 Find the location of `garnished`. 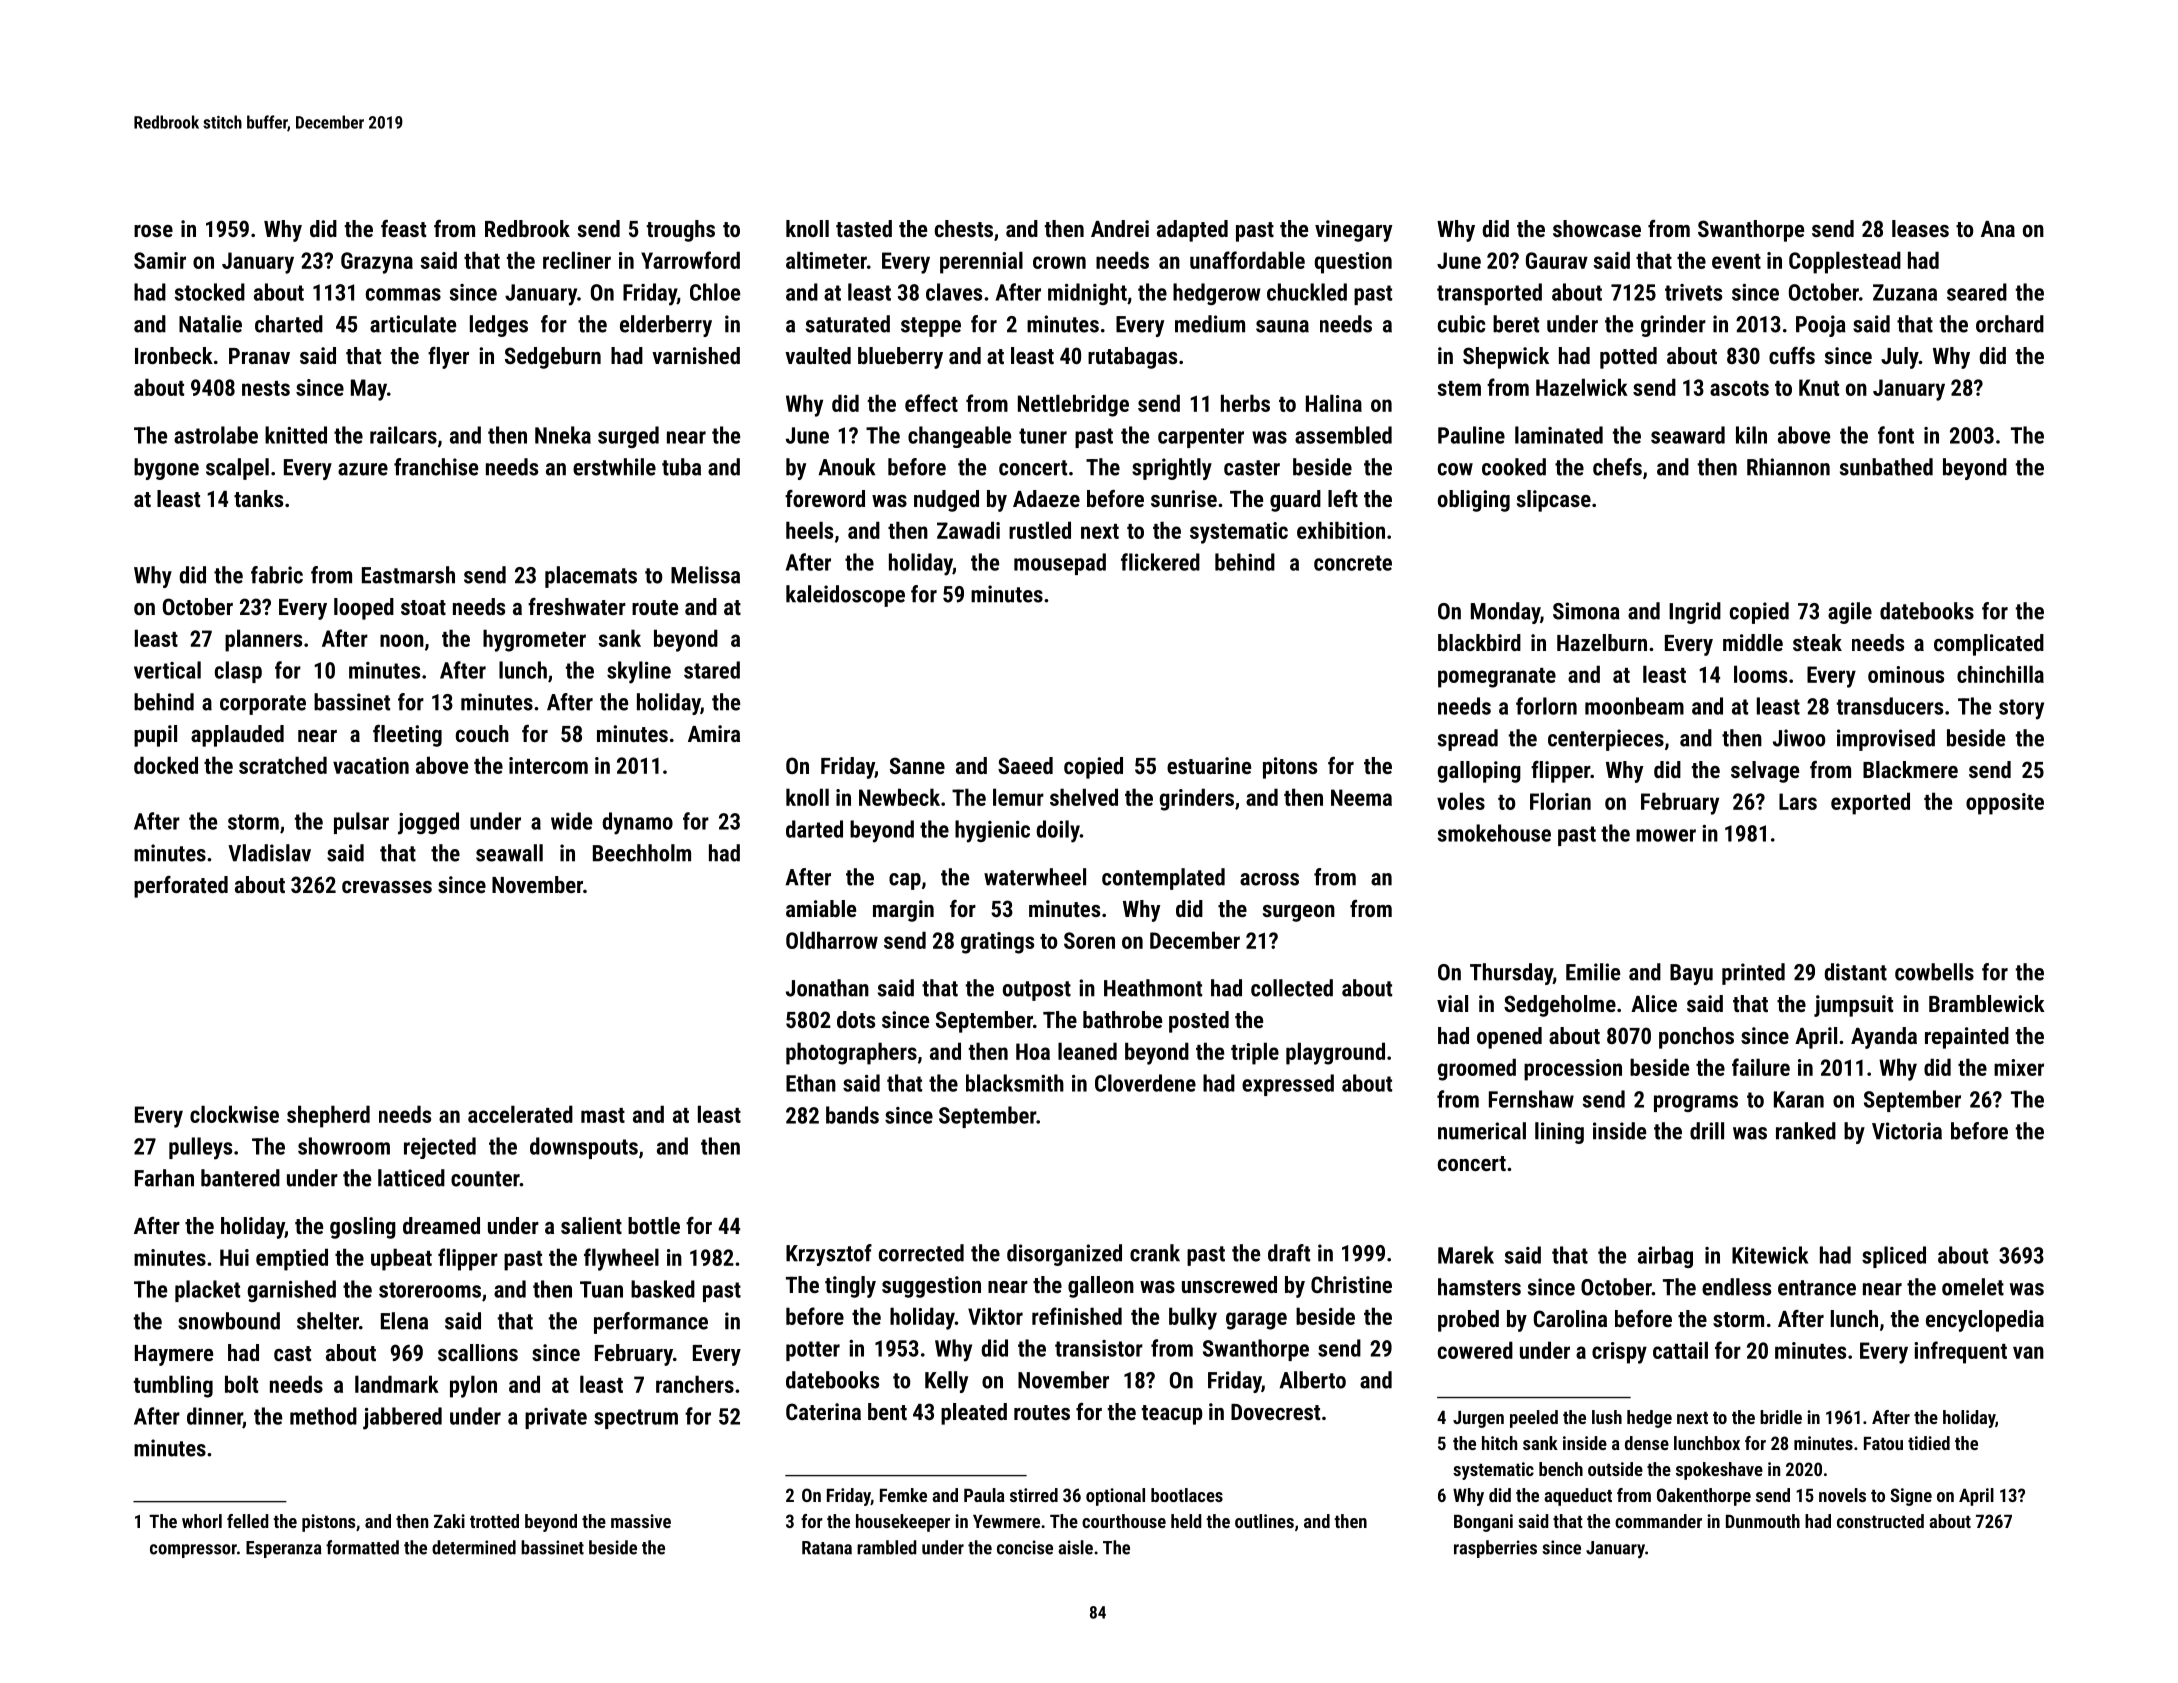

garnished is located at coordinates (292, 1291).
